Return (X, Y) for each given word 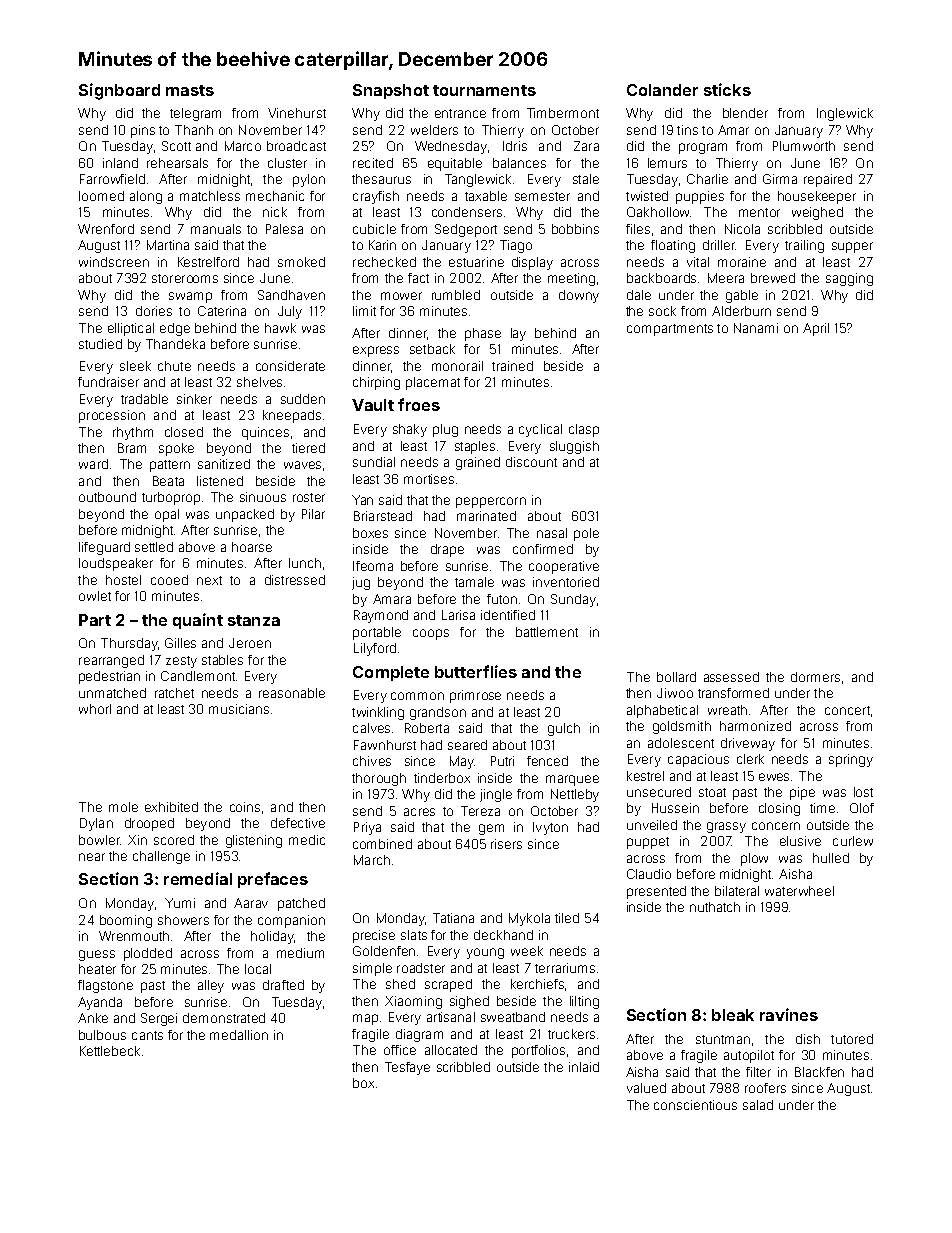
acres (419, 812)
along (146, 197)
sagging (849, 279)
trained (512, 366)
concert (847, 710)
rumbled (456, 295)
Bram (132, 448)
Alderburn (741, 311)
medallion (239, 1035)
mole (123, 807)
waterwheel (799, 891)
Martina (168, 245)
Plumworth (804, 146)
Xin (137, 840)
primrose (475, 696)
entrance (460, 113)
